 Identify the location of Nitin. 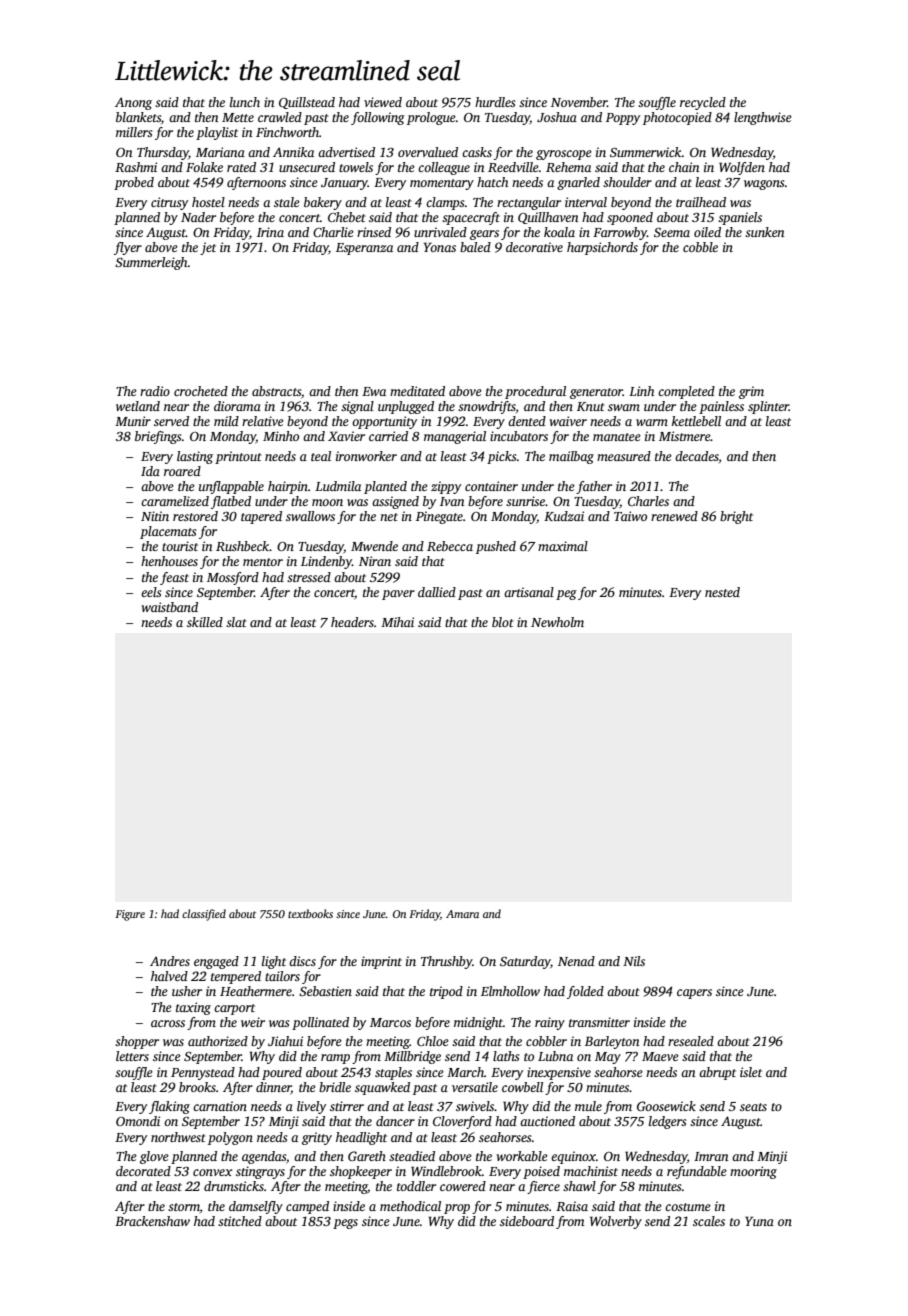
(155, 516).
